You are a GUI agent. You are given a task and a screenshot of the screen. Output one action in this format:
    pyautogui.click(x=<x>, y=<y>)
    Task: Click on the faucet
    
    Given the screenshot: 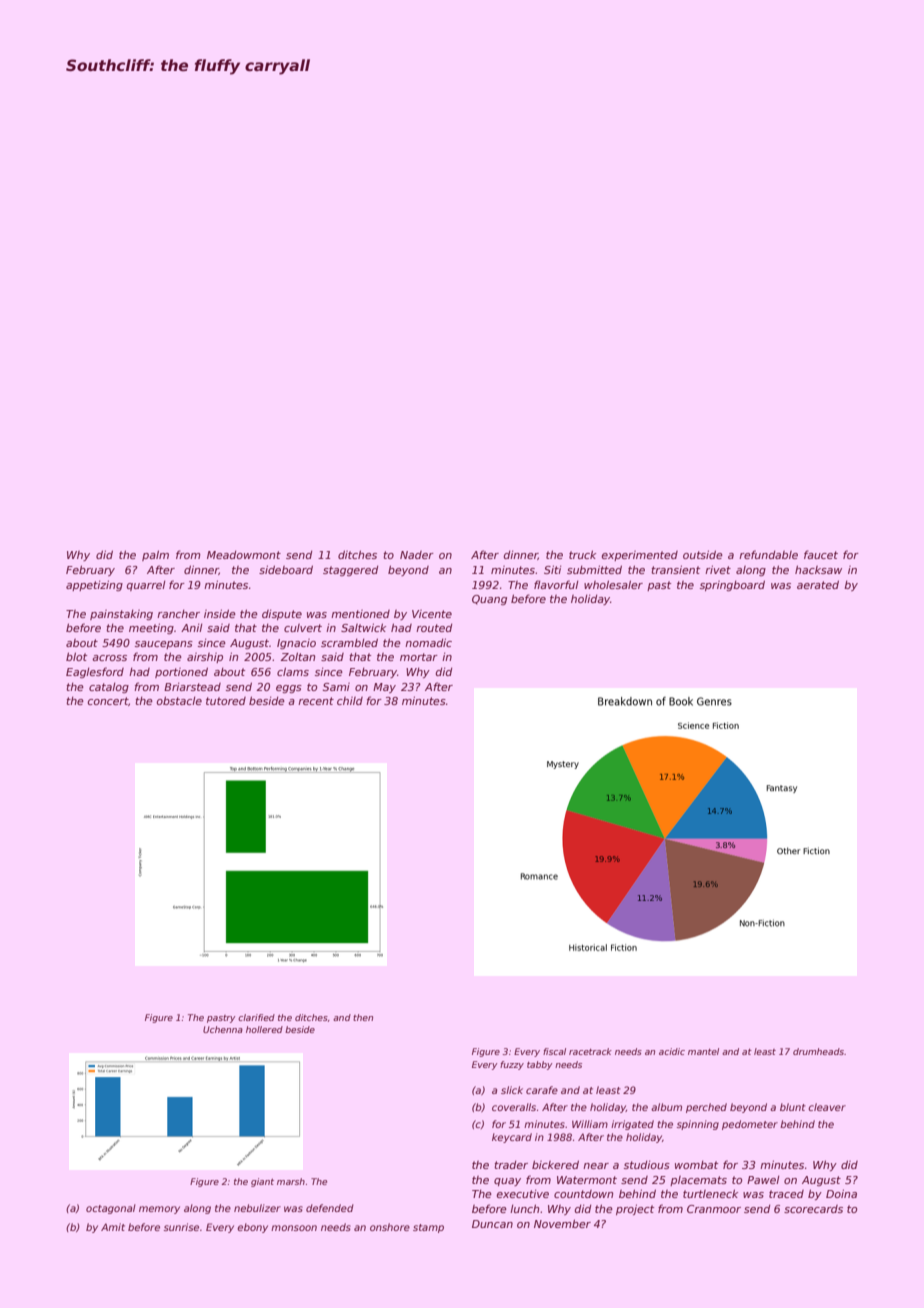 What is the action you would take?
    pyautogui.click(x=821, y=554)
